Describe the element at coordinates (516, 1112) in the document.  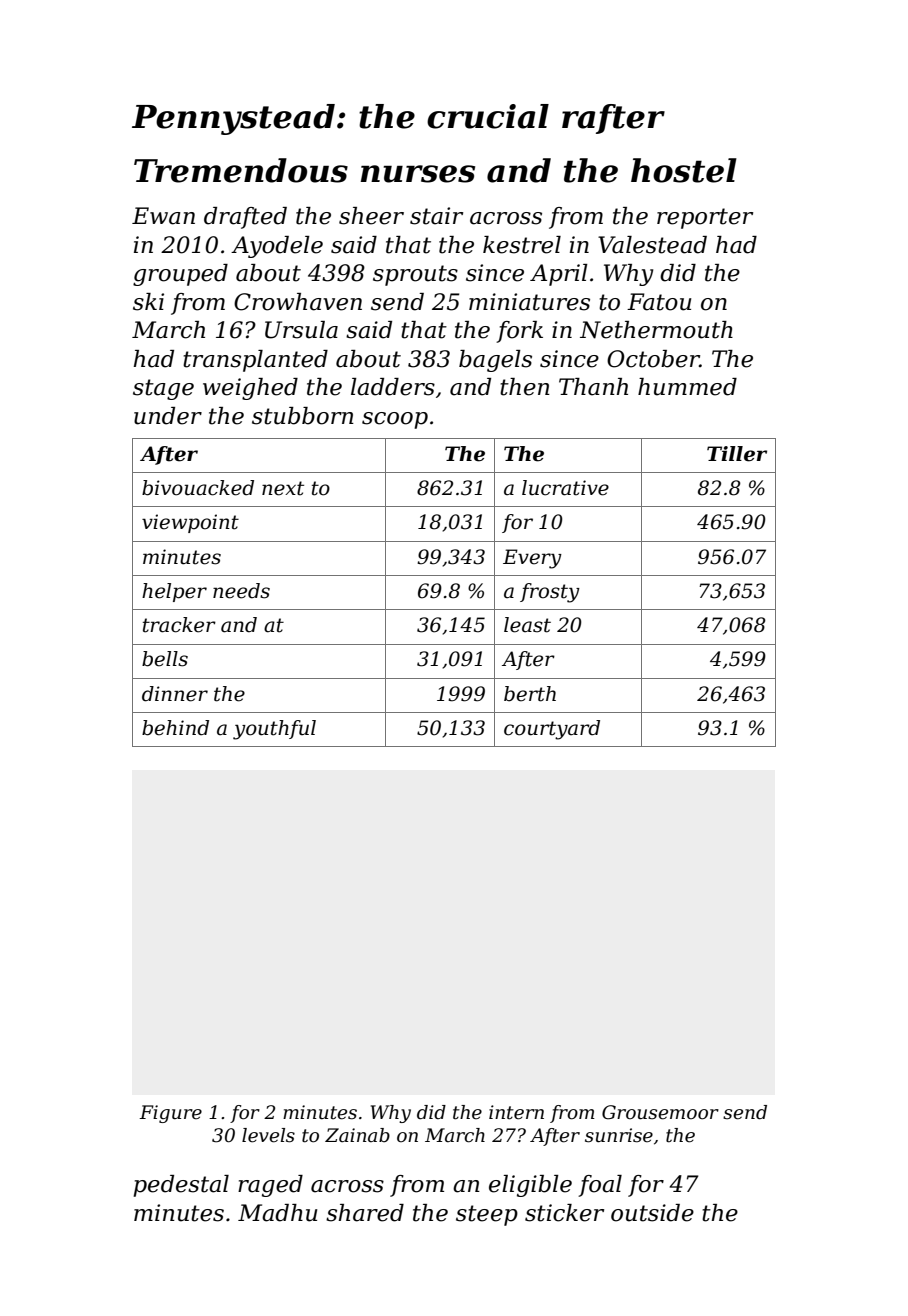
I see `intern` at that location.
